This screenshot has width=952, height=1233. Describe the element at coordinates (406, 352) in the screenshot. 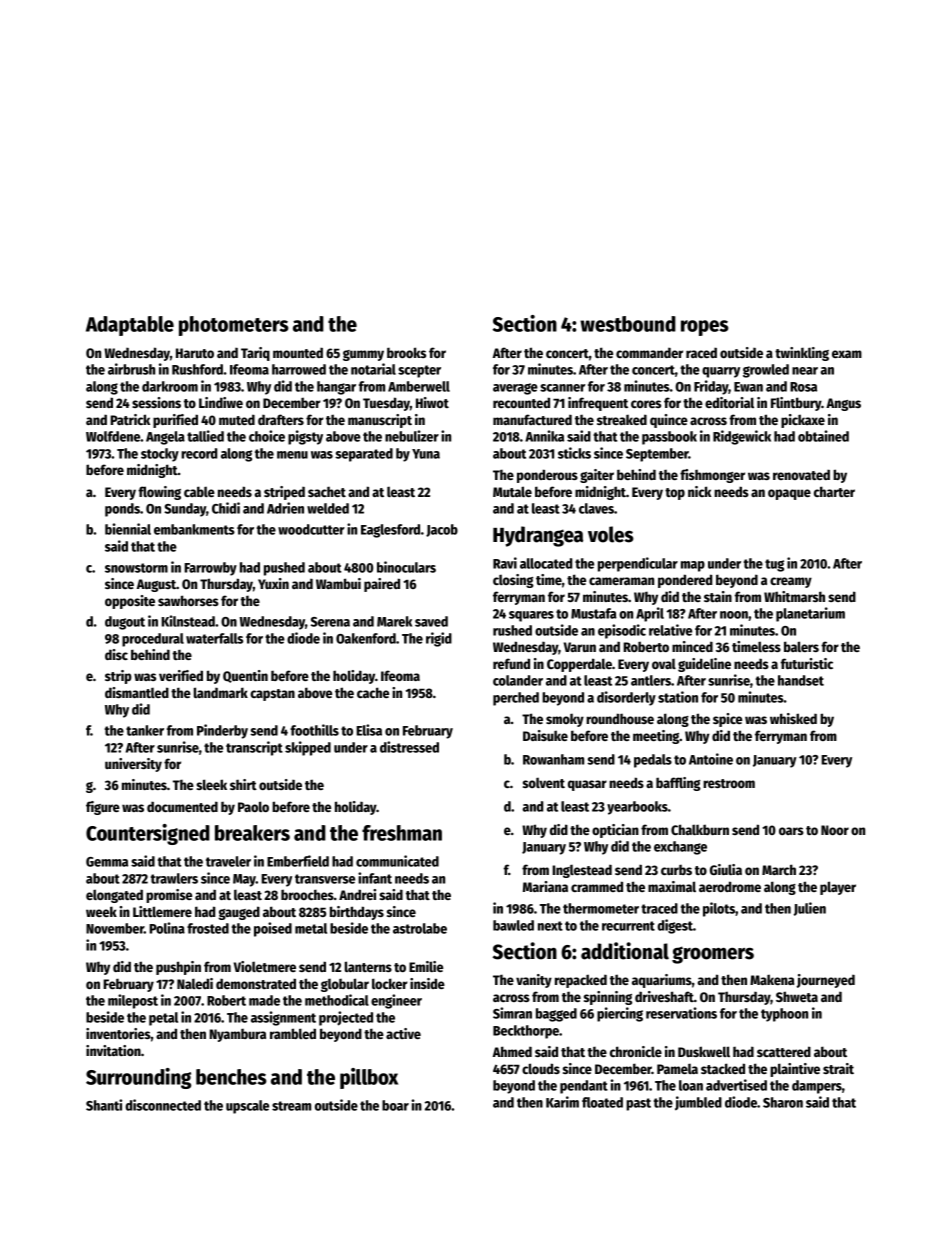

I see `brooks` at that location.
